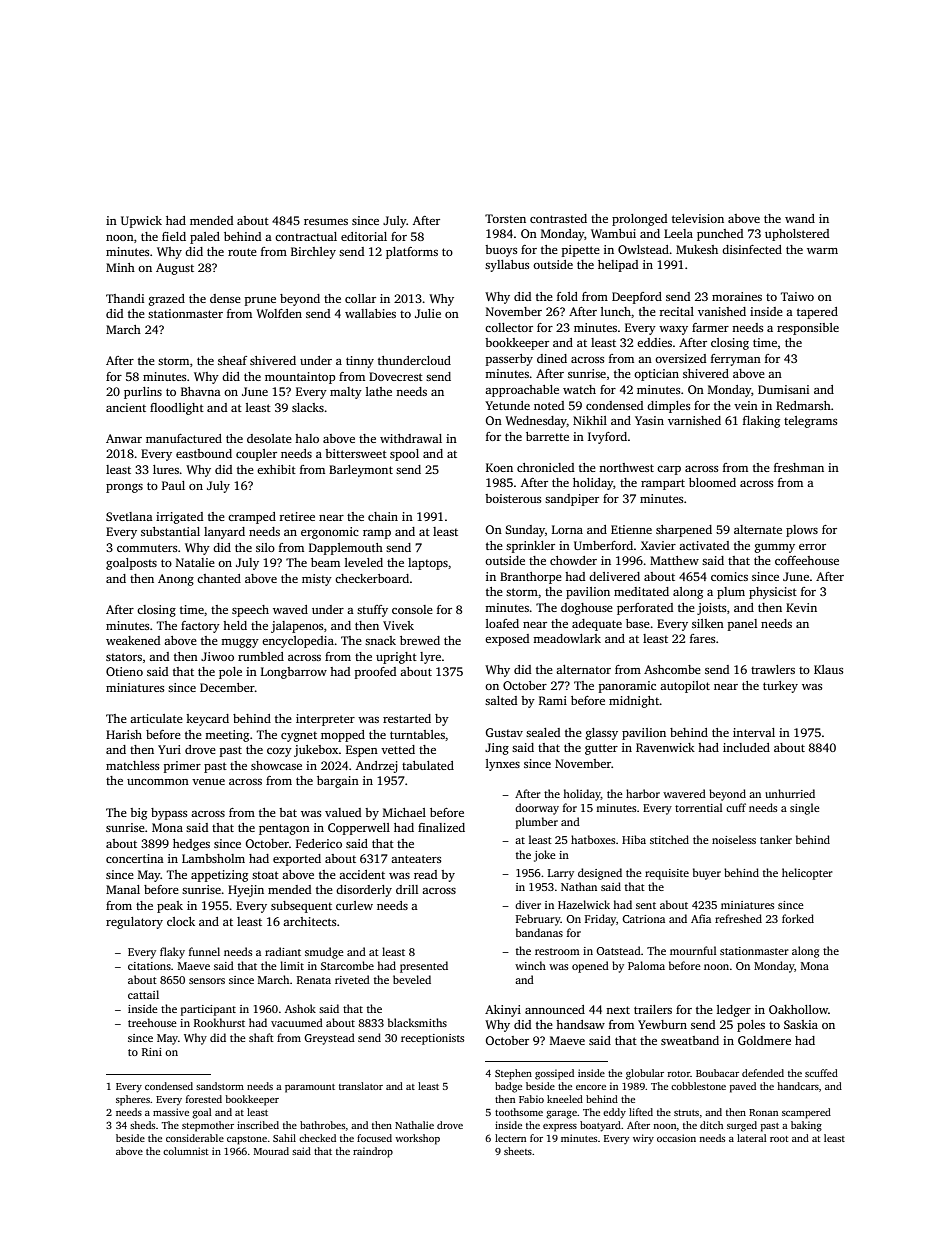 The image size is (952, 1233). Describe the element at coordinates (361, 471) in the screenshot. I see `Barleymont` at that location.
